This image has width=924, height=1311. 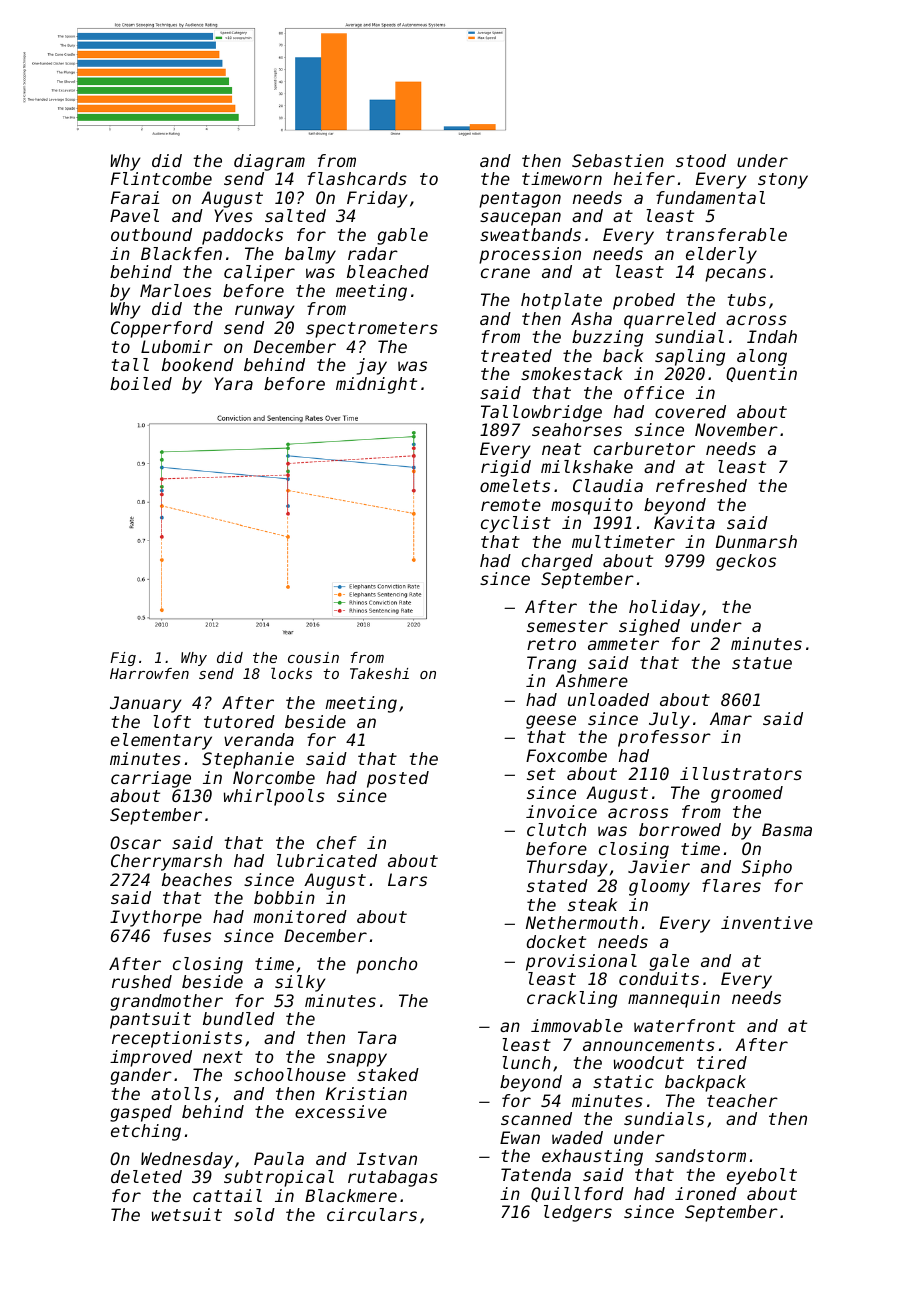 What do you see at coordinates (398, 779) in the image?
I see `posted` at bounding box center [398, 779].
